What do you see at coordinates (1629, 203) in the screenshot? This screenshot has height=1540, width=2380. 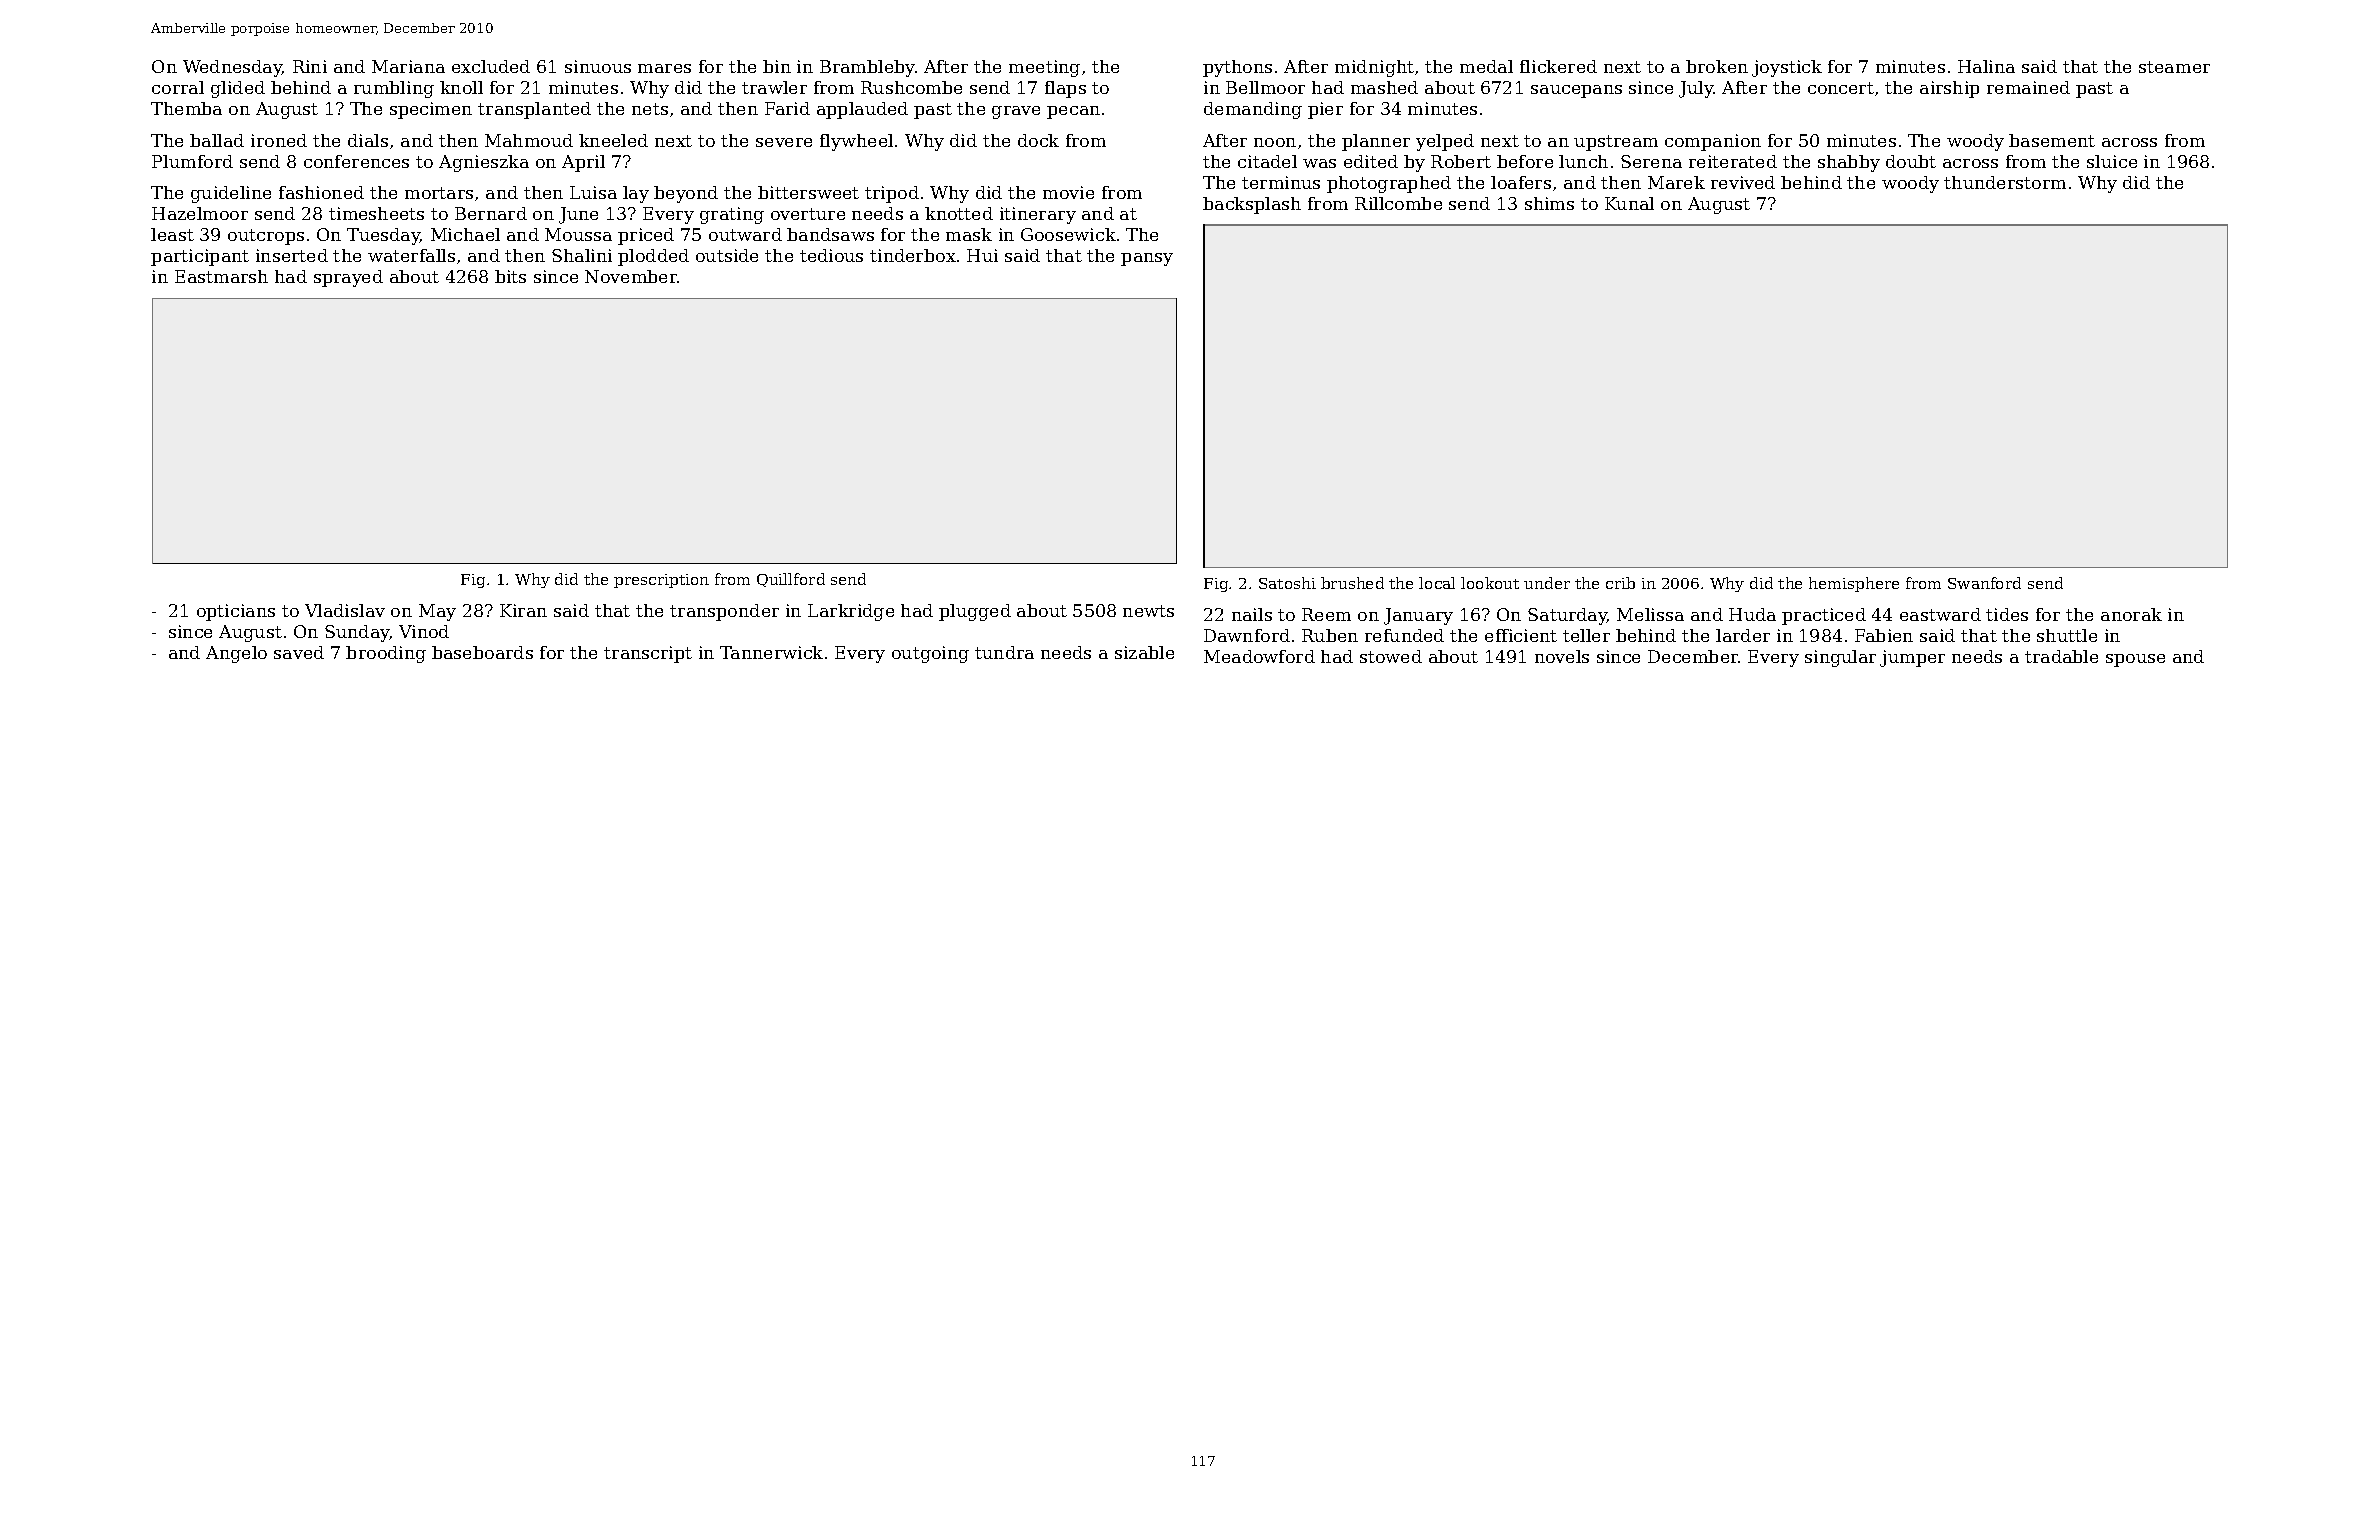 I see `Kunal` at bounding box center [1629, 203].
